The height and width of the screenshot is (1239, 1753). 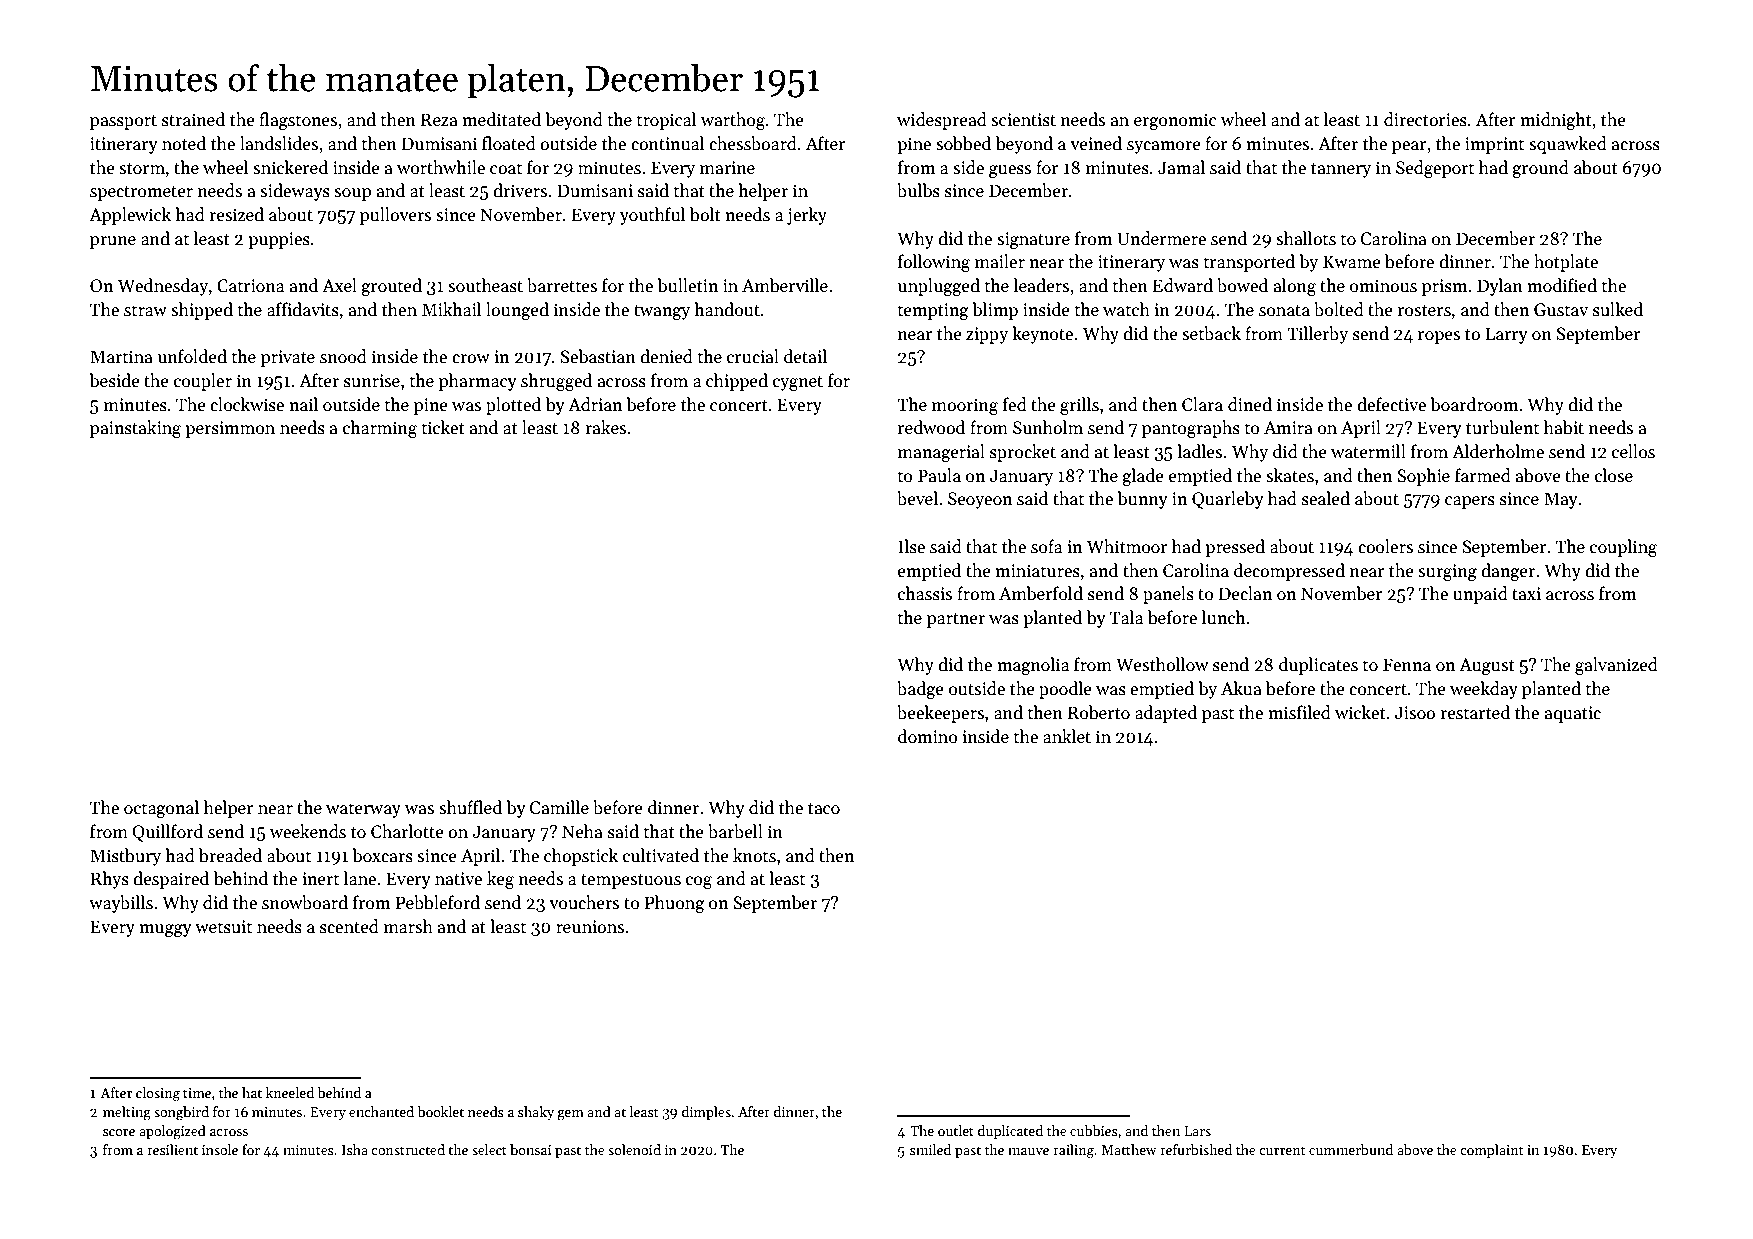 I want to click on chassis, so click(x=925, y=593).
